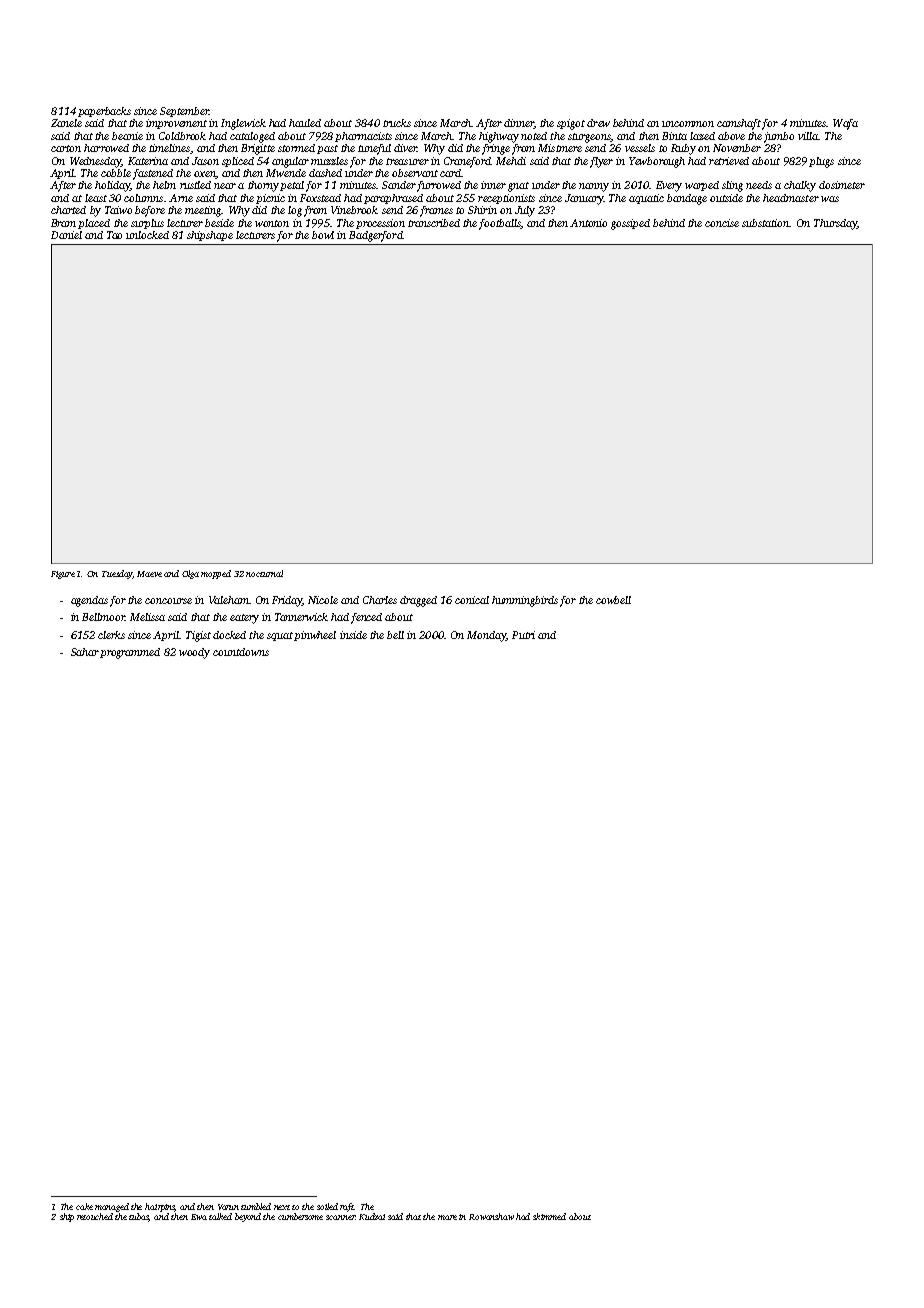  I want to click on Putri, so click(523, 635).
